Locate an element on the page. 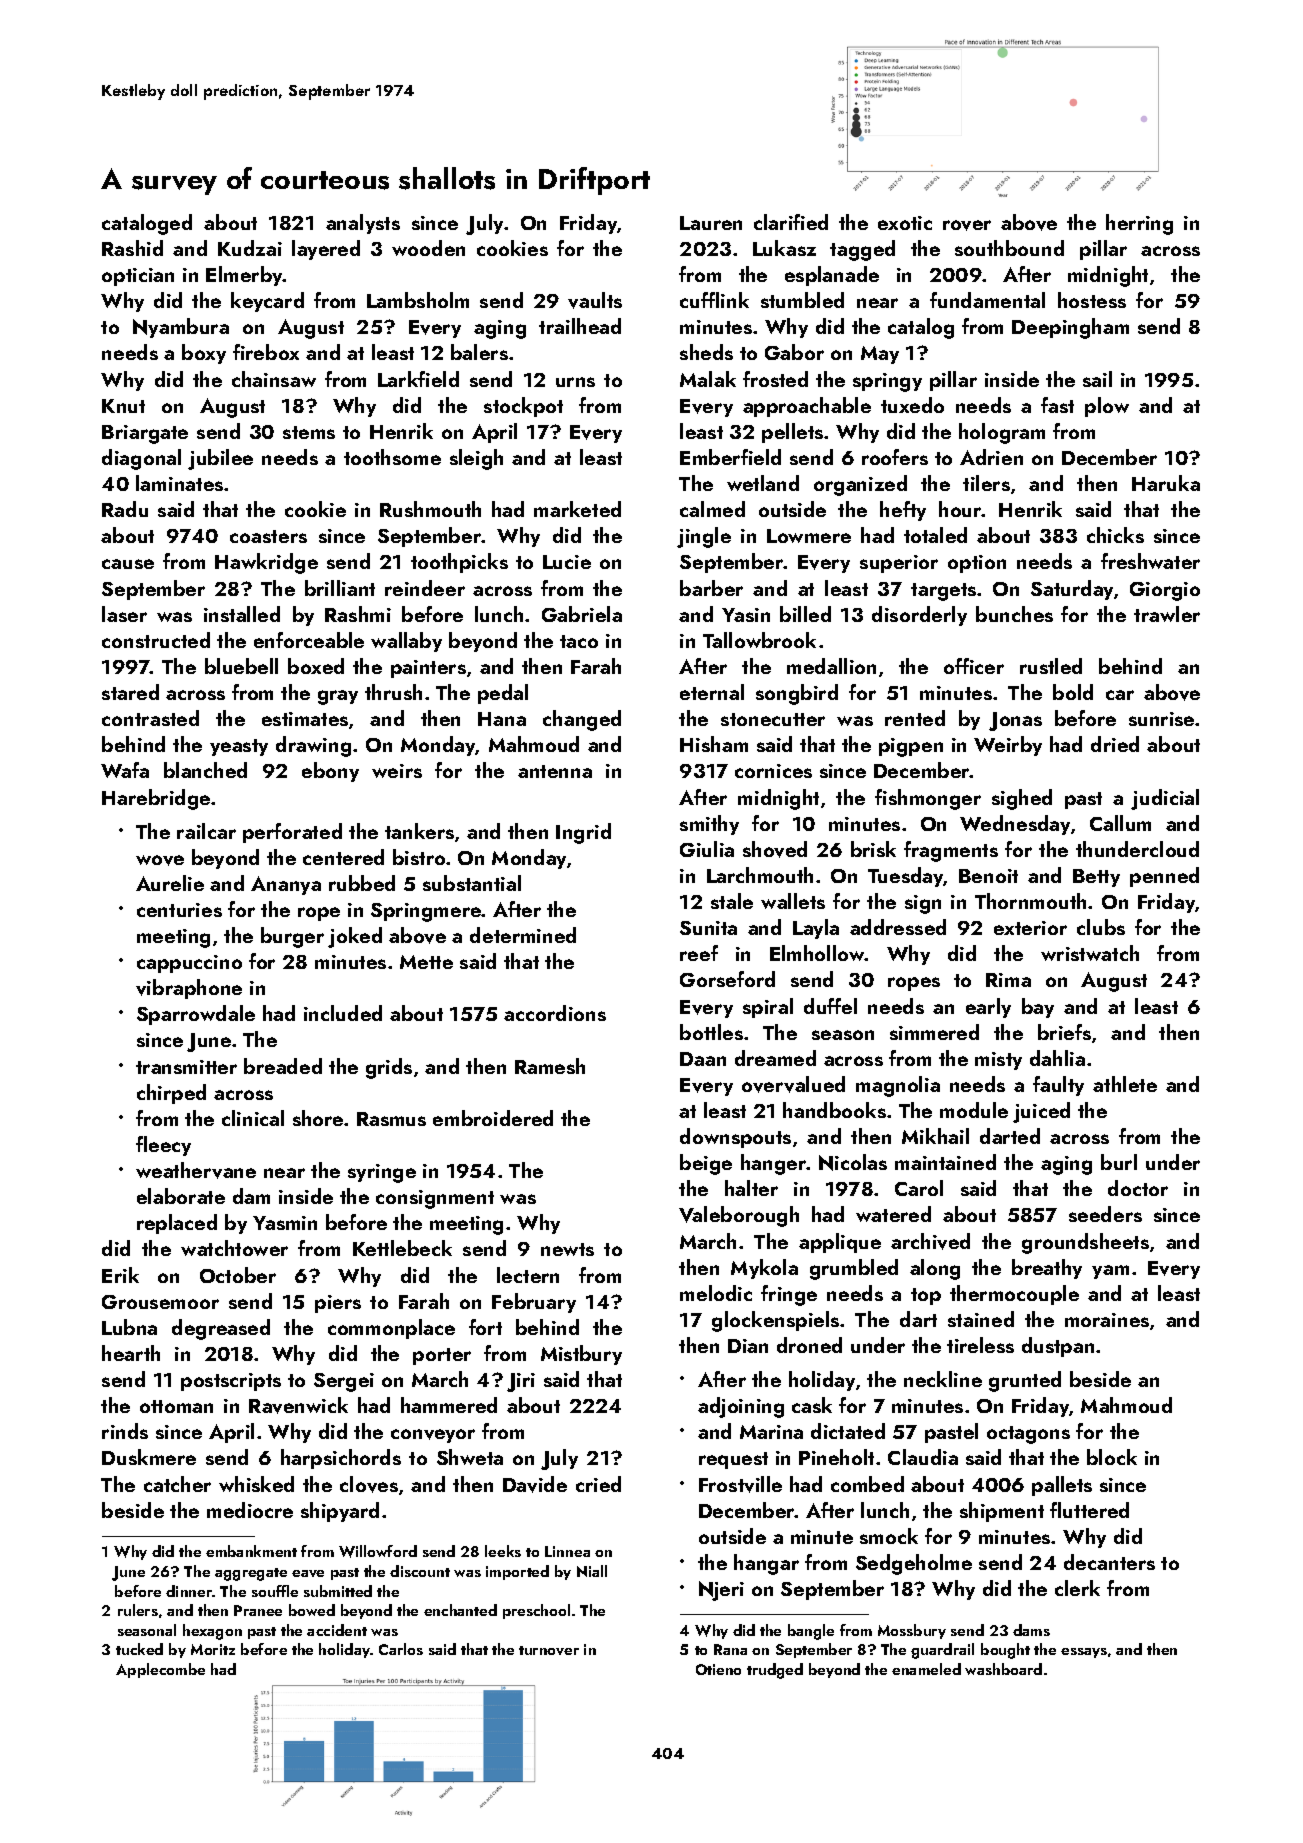 This document has width=1303, height=1843. taco is located at coordinates (579, 641).
